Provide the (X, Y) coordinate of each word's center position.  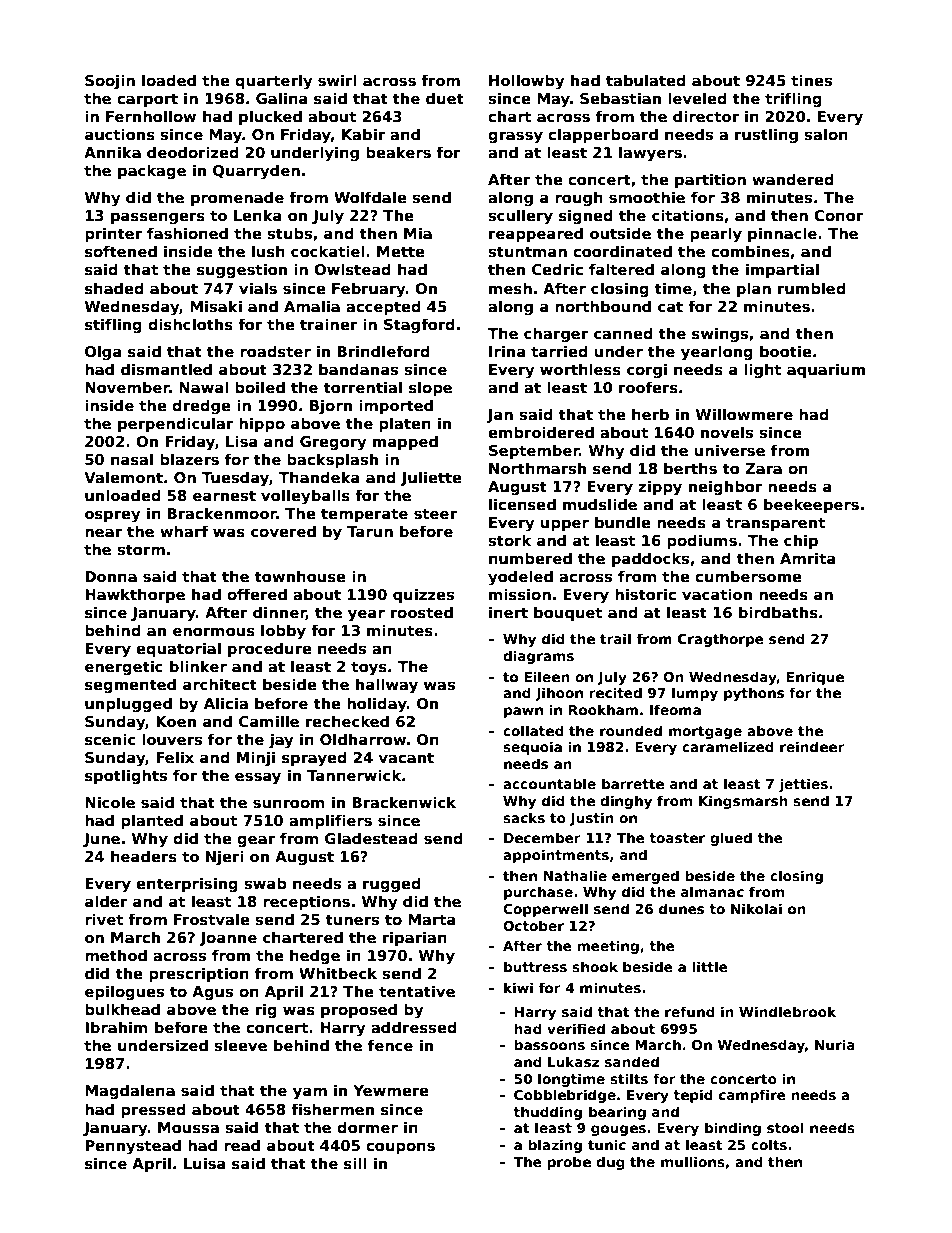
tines (811, 80)
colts (769, 1144)
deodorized (193, 152)
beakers (398, 152)
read (242, 1145)
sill (355, 1163)
